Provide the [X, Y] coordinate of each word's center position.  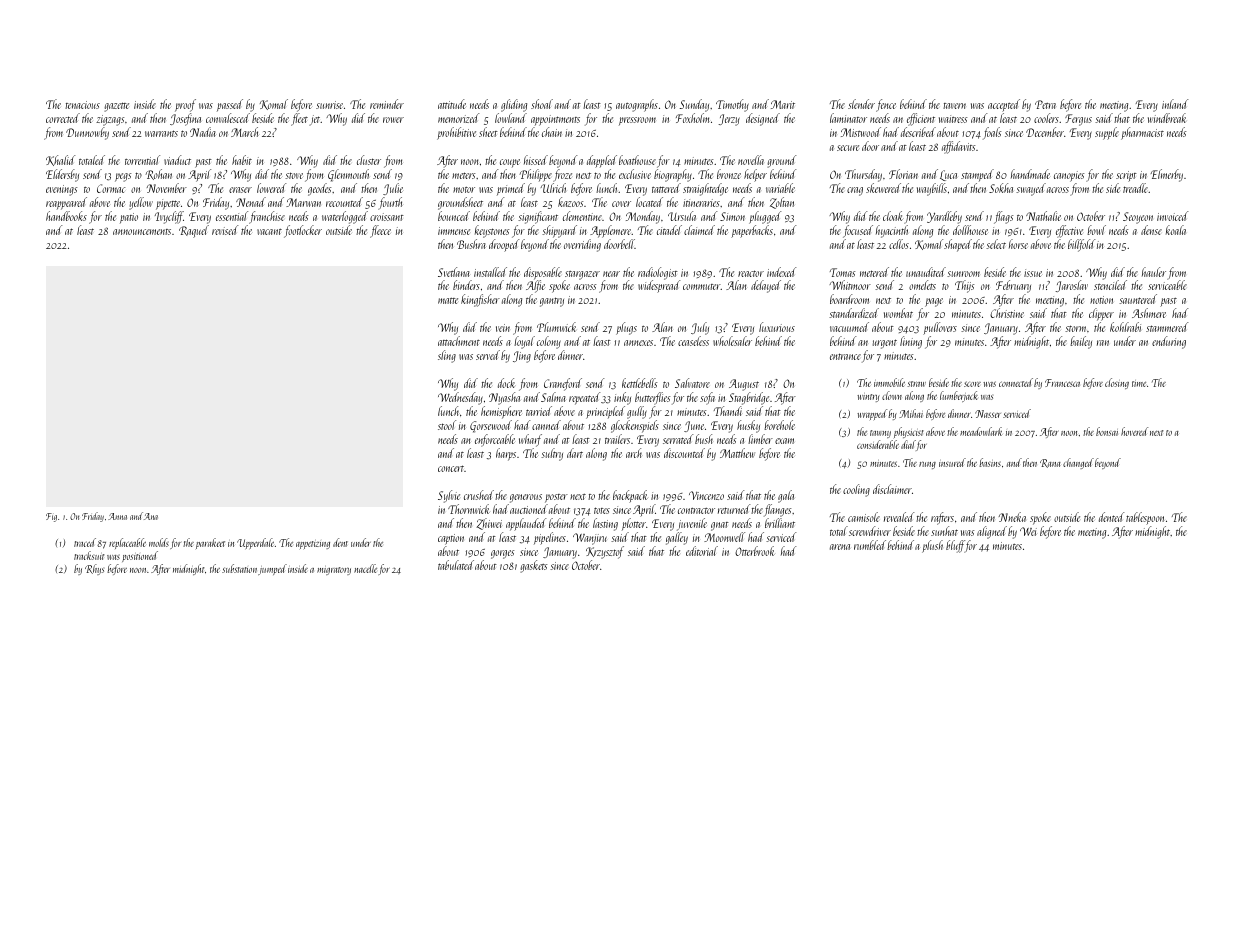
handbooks [66, 216]
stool [447, 425]
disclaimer [892, 489]
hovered [1134, 431]
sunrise [329, 105]
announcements [142, 232]
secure [848, 148]
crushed [479, 495]
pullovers [940, 329]
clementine [582, 216]
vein [503, 328]
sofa [707, 398]
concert [451, 468]
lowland [511, 118]
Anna [117, 516]
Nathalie [1043, 216]
